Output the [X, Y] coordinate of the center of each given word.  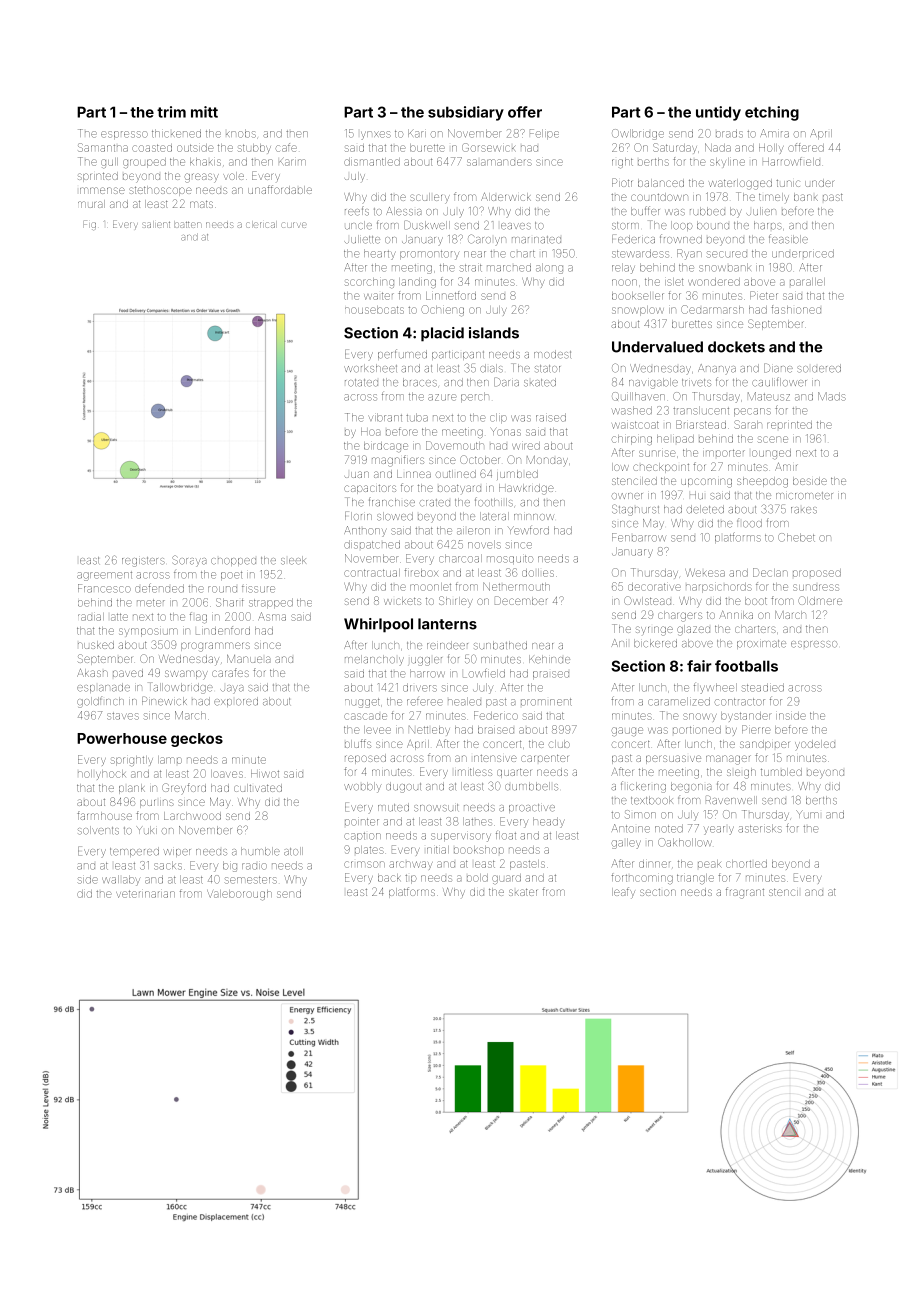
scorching [369, 283]
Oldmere [820, 600]
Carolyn [487, 239]
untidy [718, 113]
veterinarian [145, 894]
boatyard [459, 489]
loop [682, 226]
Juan [357, 474]
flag [198, 618]
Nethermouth [516, 586]
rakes [804, 510]
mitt [204, 112]
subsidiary [466, 113]
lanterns [447, 624]
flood [749, 523]
